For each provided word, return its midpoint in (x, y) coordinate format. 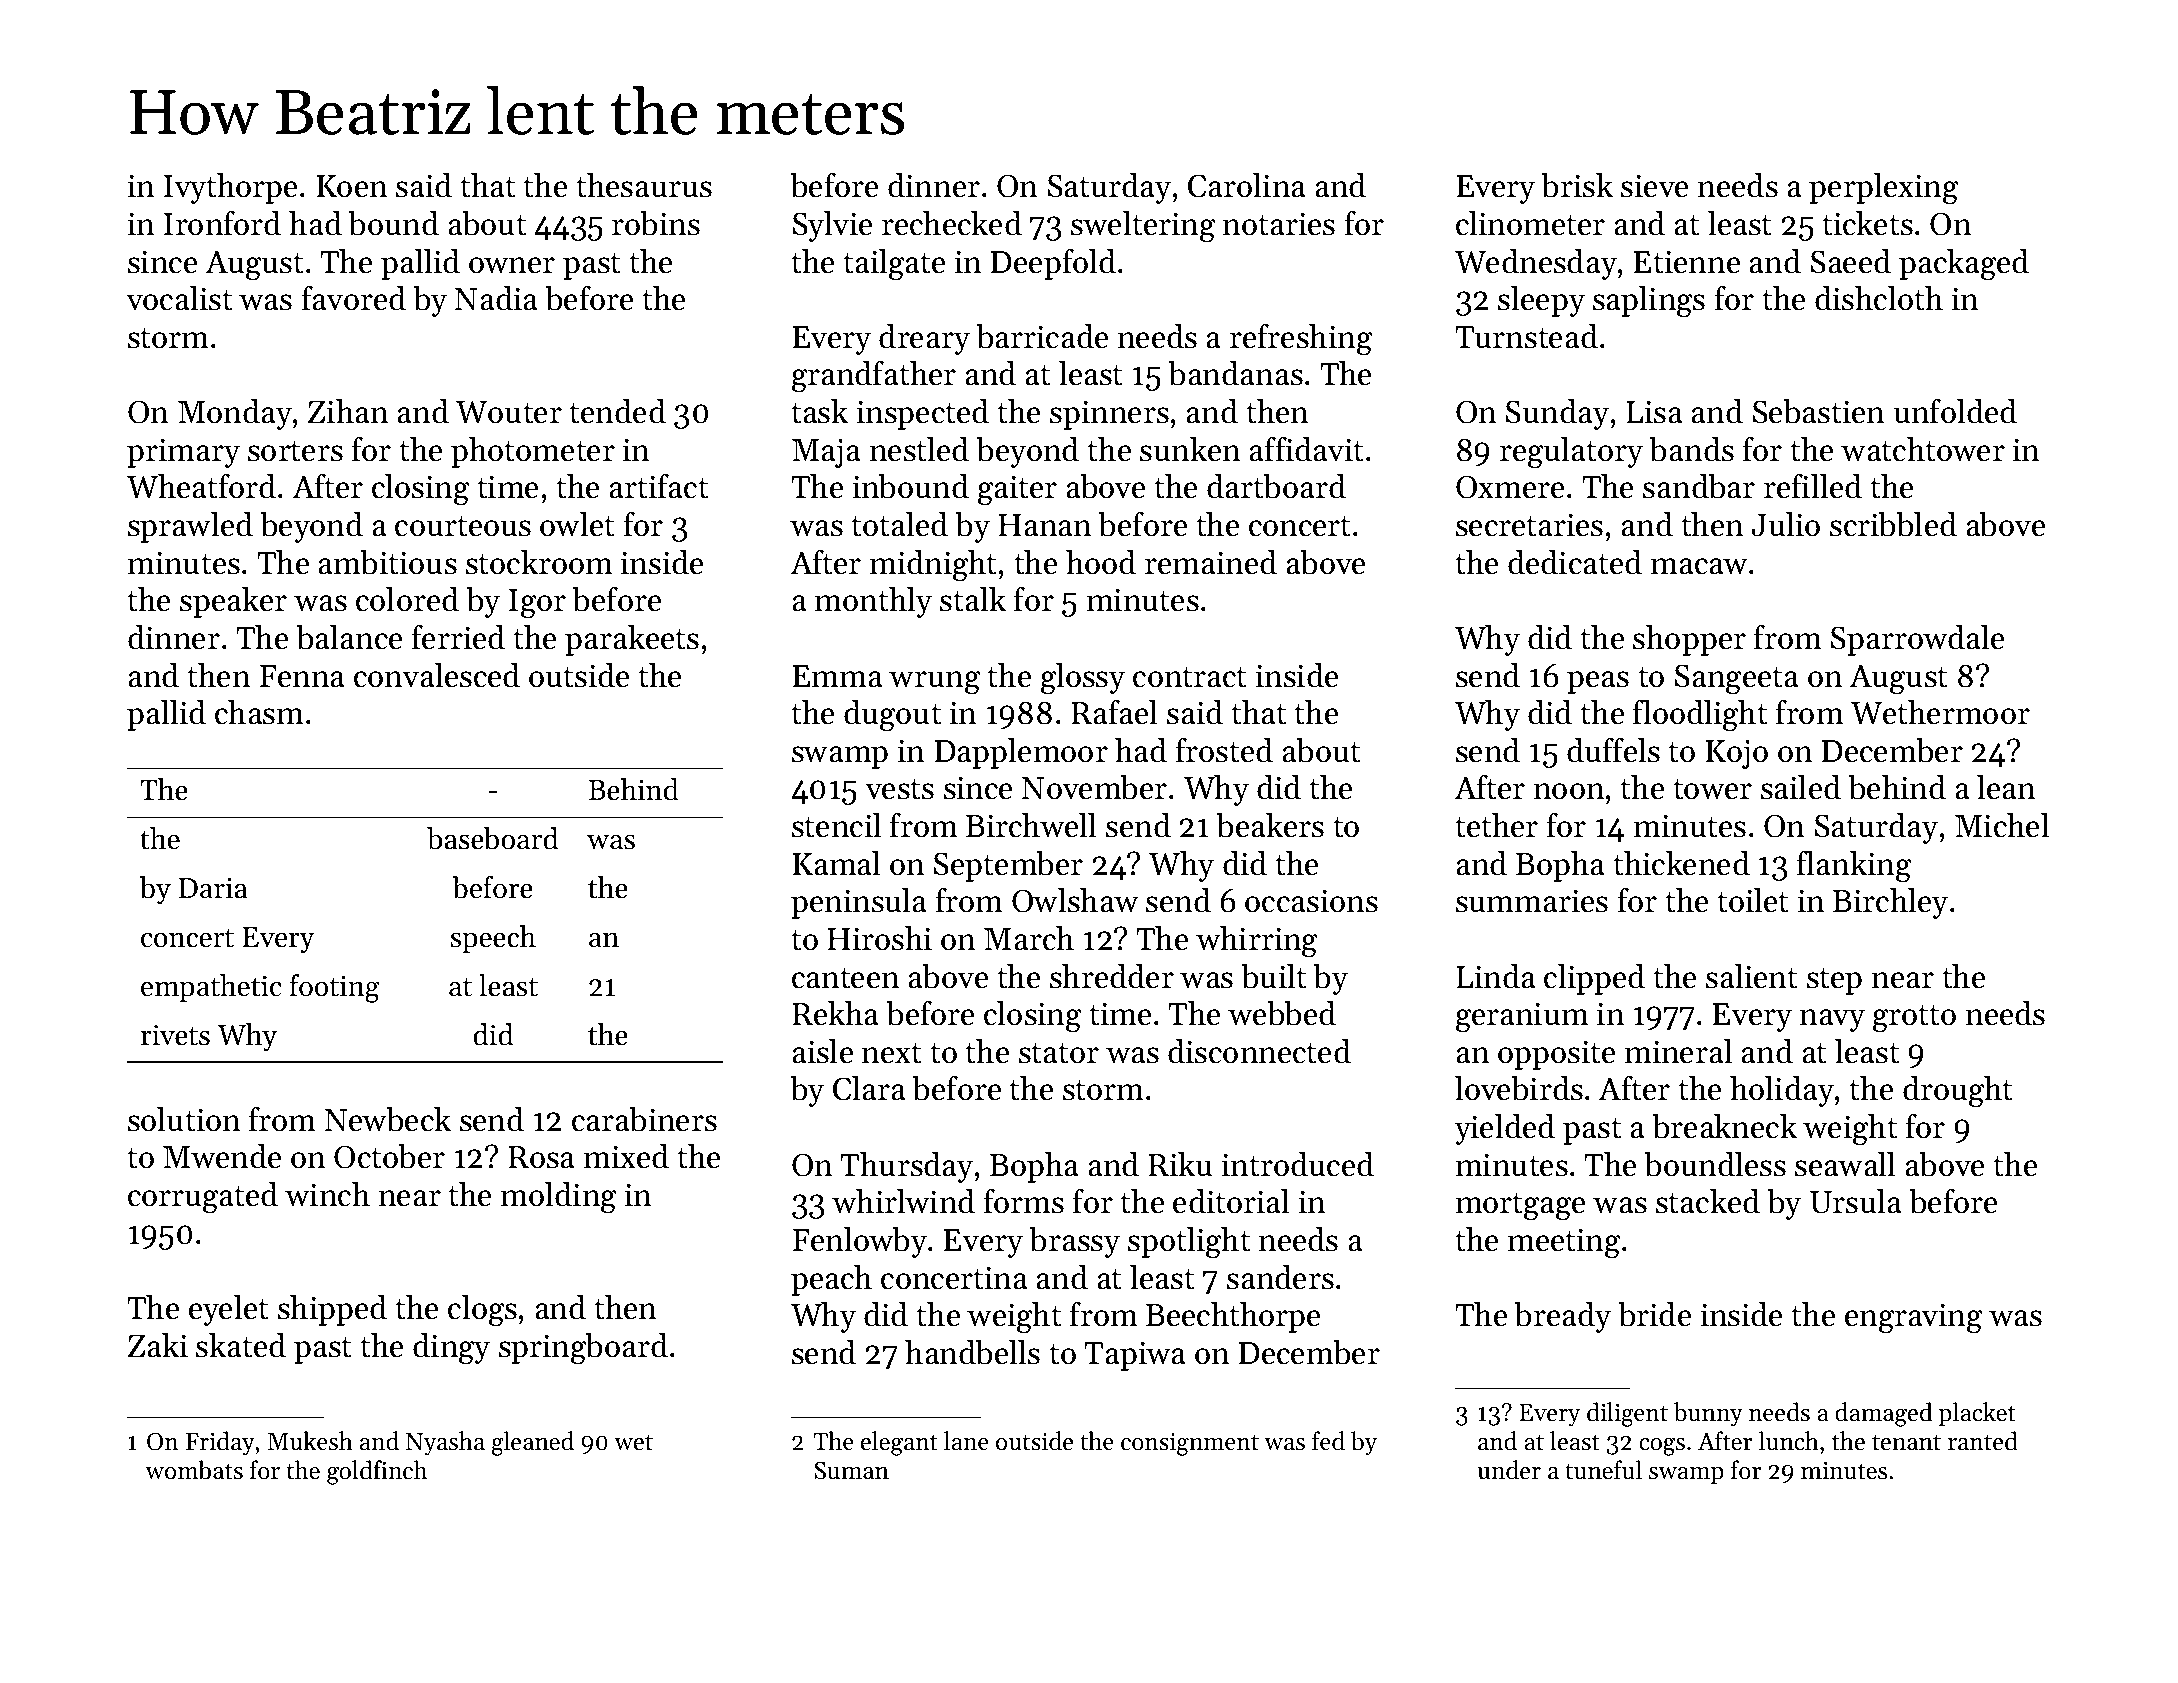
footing (335, 988)
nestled (919, 449)
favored (354, 298)
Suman (851, 1471)
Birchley (1890, 903)
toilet (1753, 900)
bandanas (1235, 373)
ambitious (387, 562)
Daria (213, 888)
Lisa (1654, 412)
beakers (1270, 825)
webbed (1282, 1013)
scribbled (1893, 524)
